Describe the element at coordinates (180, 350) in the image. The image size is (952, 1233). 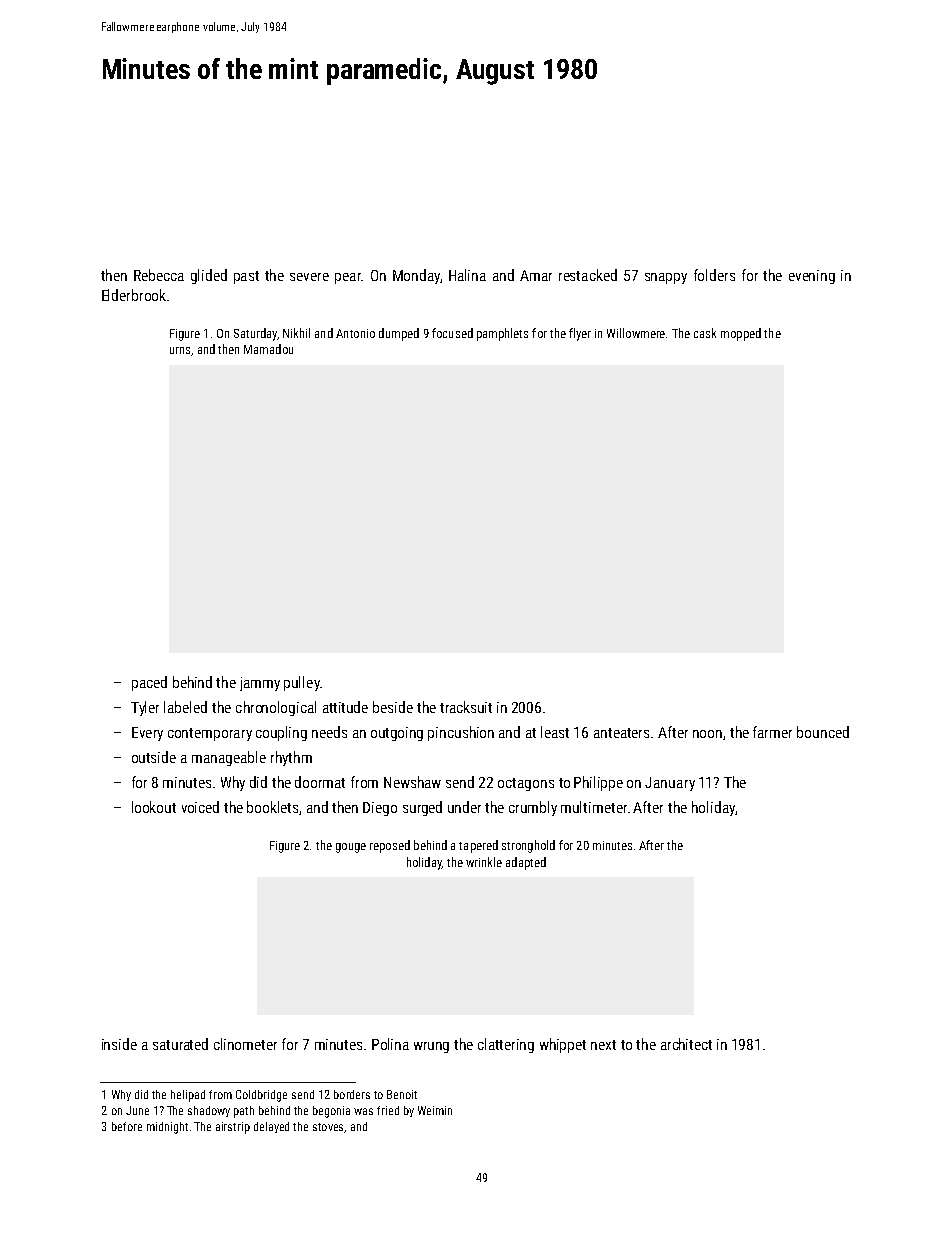
I see `urns` at that location.
